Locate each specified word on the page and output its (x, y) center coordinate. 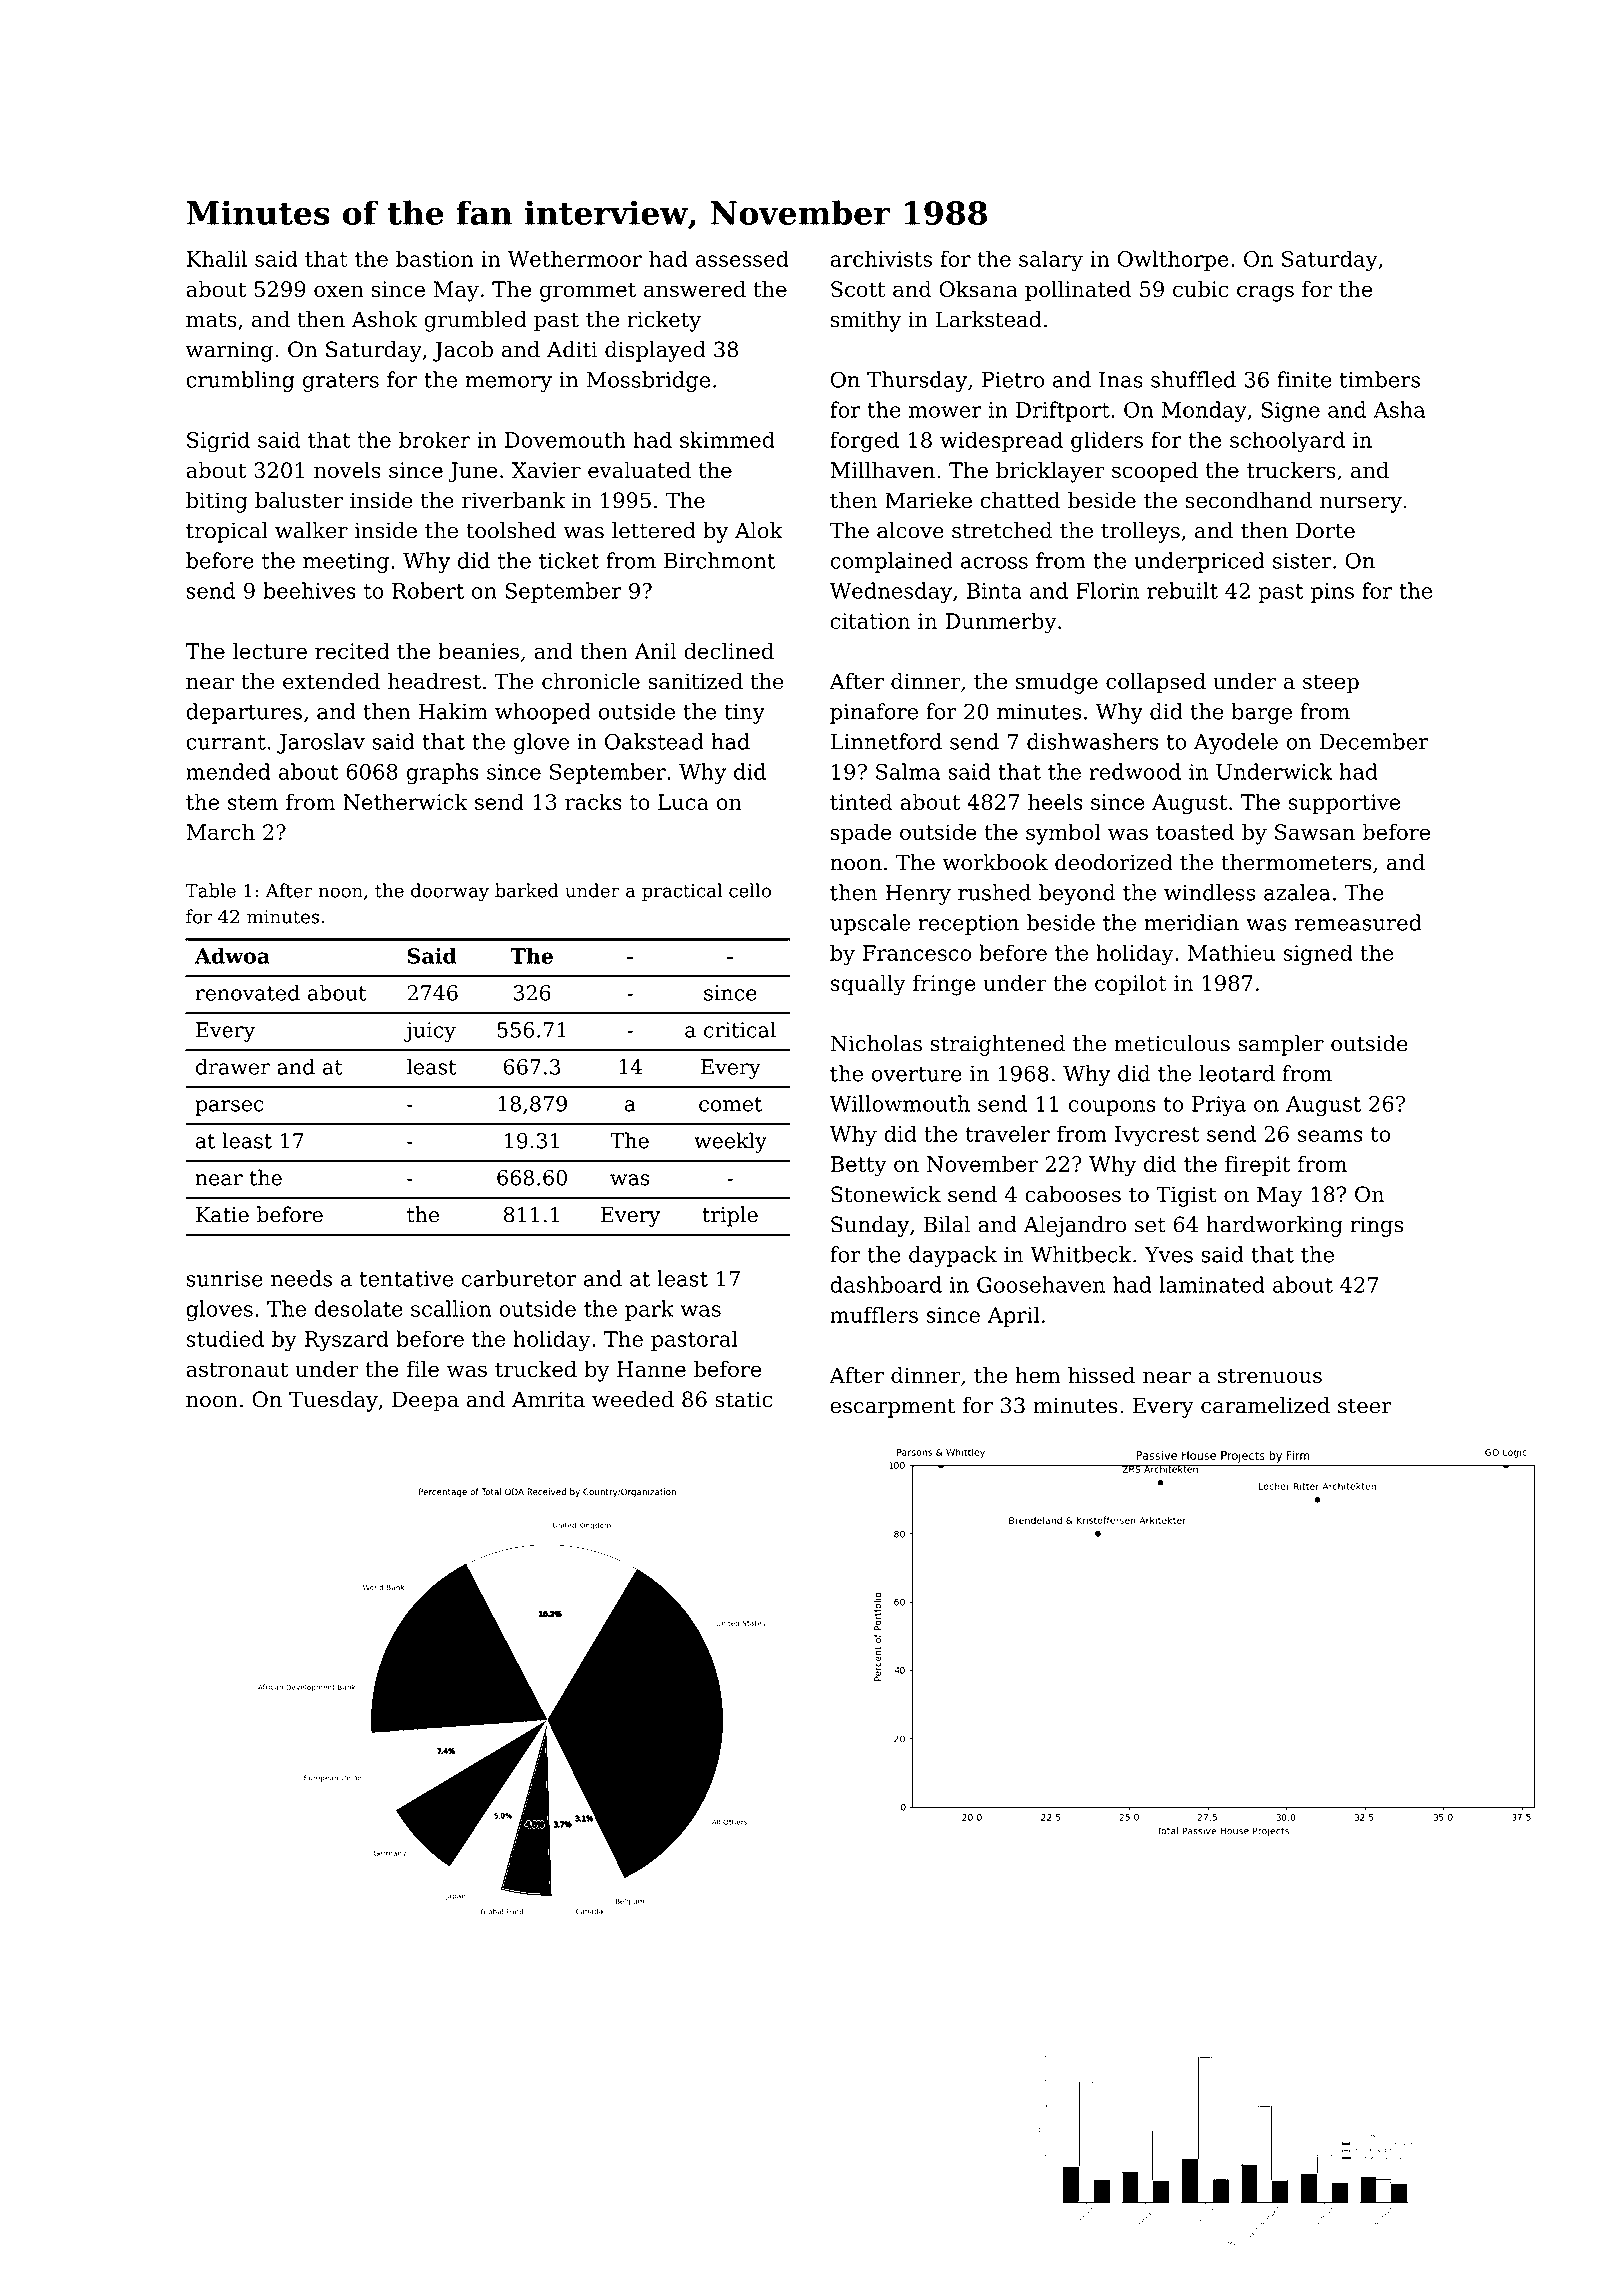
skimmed (727, 439)
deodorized (1114, 862)
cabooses (1073, 1194)
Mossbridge (648, 381)
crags (1265, 293)
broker (434, 439)
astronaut (237, 1369)
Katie (222, 1215)
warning (229, 351)
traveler (1008, 1133)
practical (682, 892)
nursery (1361, 504)
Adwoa (232, 955)
